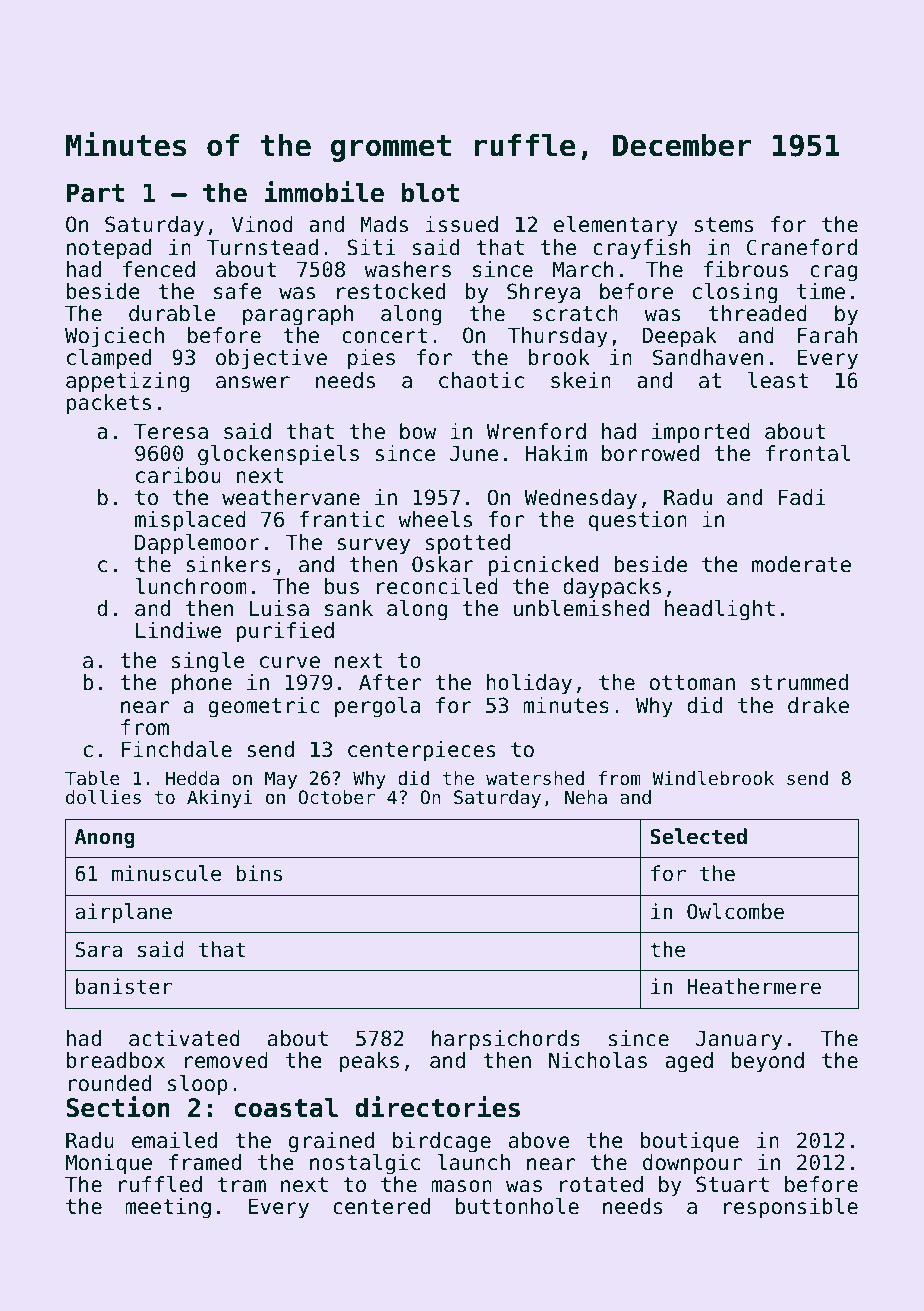 The image size is (924, 1311). Describe the element at coordinates (109, 1083) in the screenshot. I see `rounded` at that location.
